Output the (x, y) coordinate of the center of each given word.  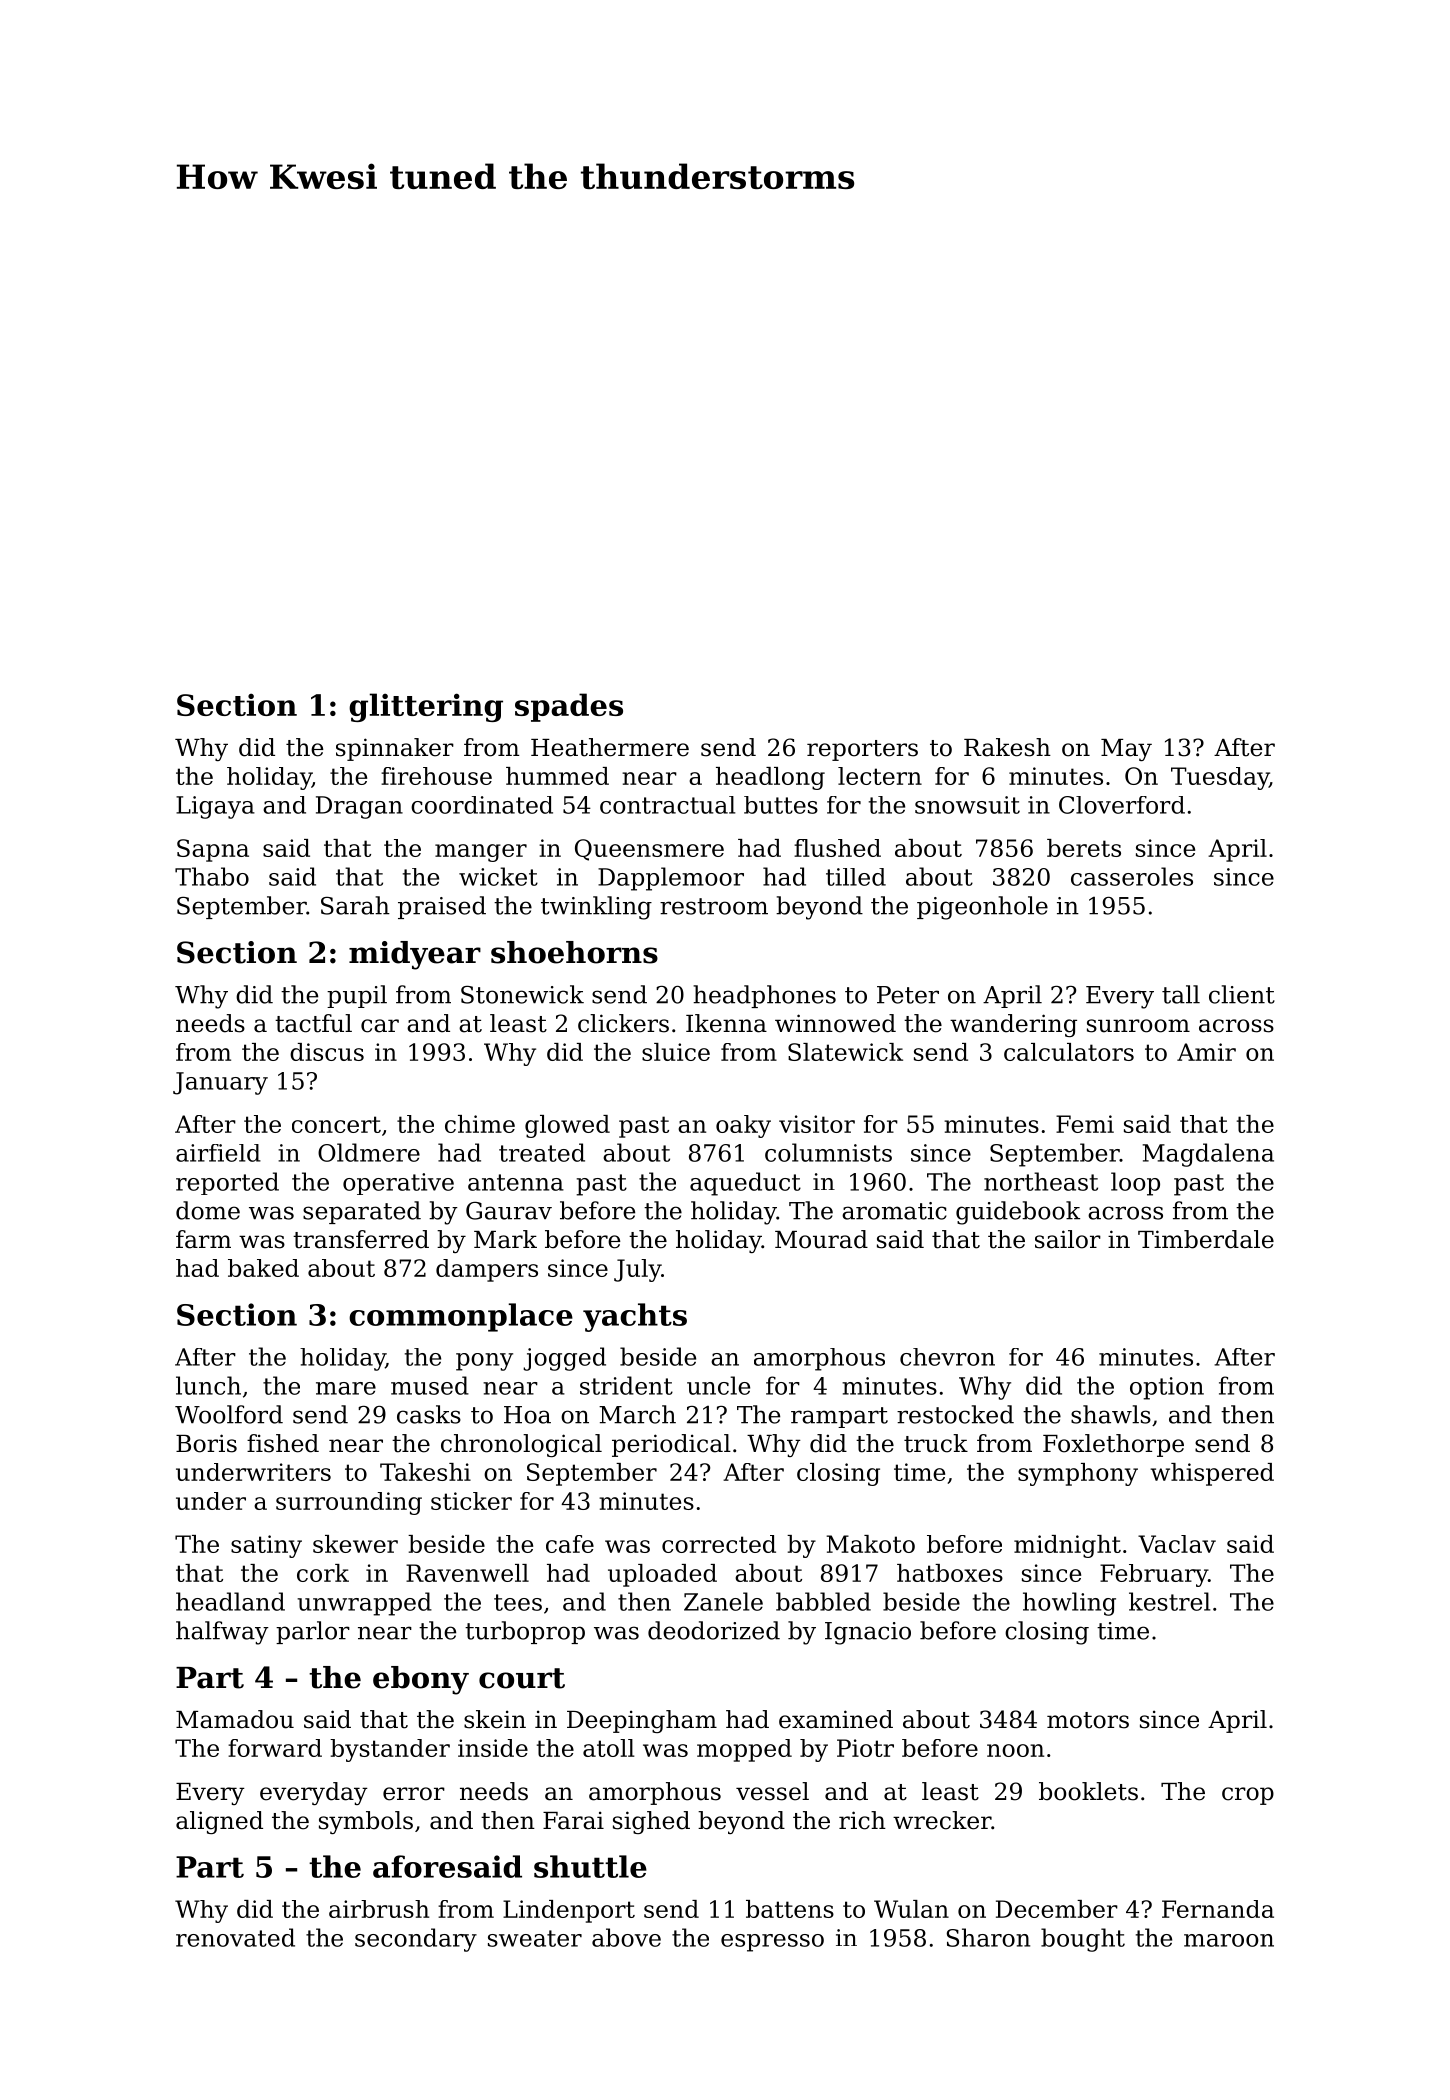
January (220, 1083)
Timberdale (1206, 1239)
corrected (719, 1544)
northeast (1041, 1181)
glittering (426, 707)
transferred (361, 1239)
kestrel (1169, 1601)
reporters (862, 750)
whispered (1212, 1474)
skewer (355, 1544)
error (414, 1794)
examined (836, 1719)
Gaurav (509, 1211)
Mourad (821, 1239)
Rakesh (1007, 747)
